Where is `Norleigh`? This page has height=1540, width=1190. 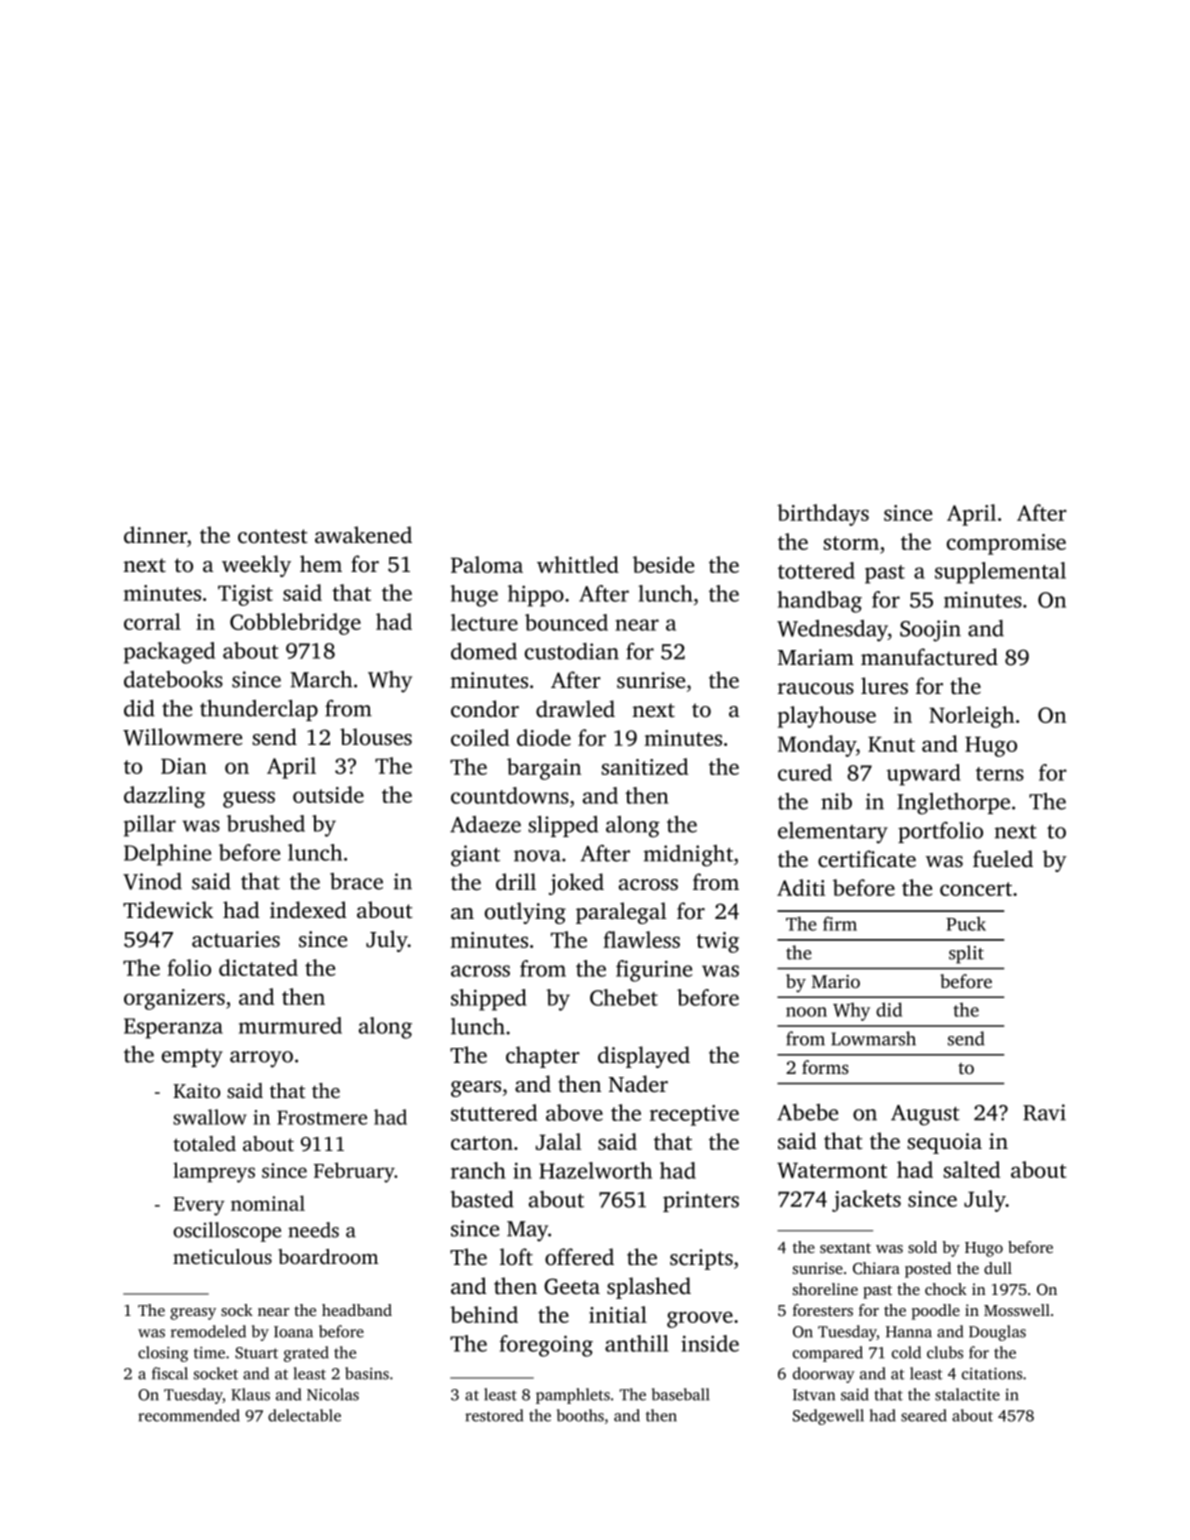 Norleigh is located at coordinates (971, 717).
